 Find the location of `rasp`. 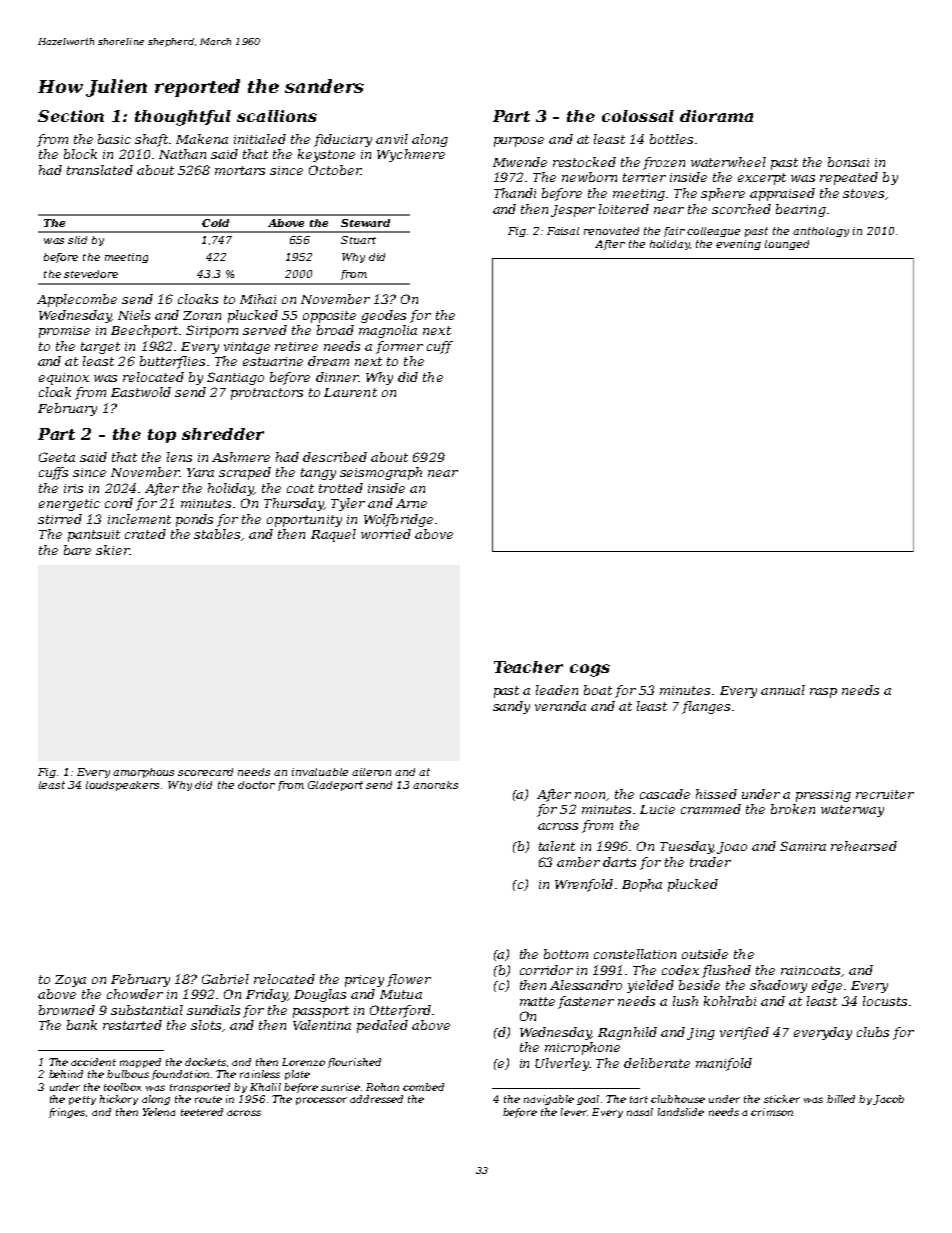

rasp is located at coordinates (823, 693).
